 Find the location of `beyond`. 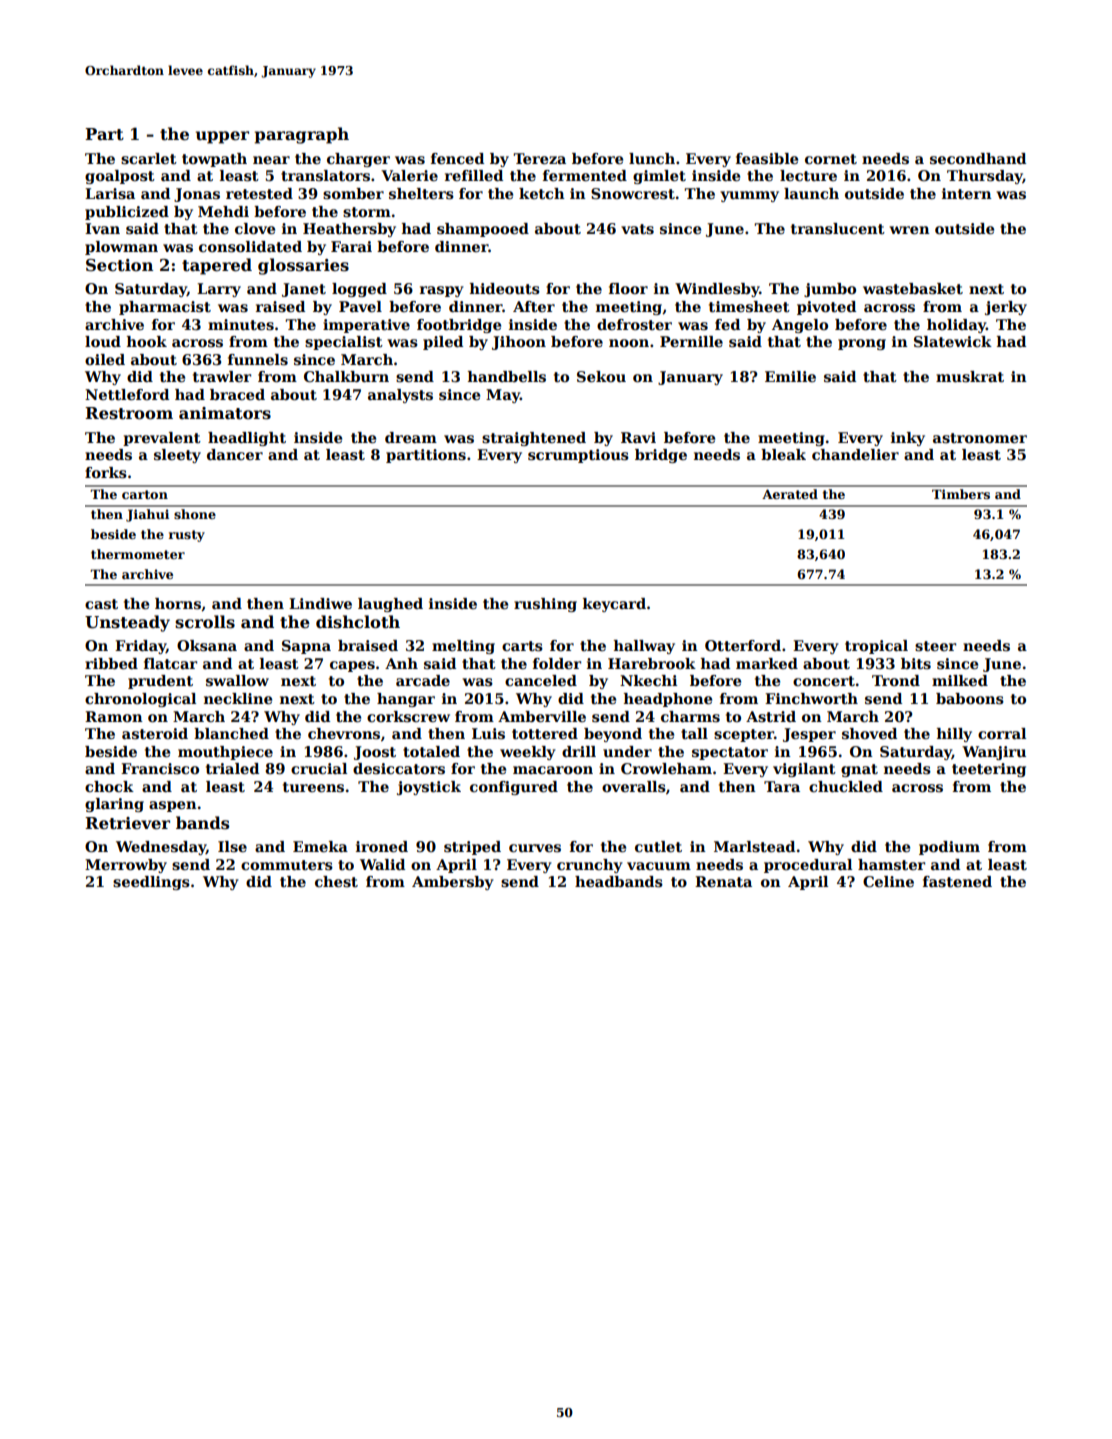

beyond is located at coordinates (613, 735).
